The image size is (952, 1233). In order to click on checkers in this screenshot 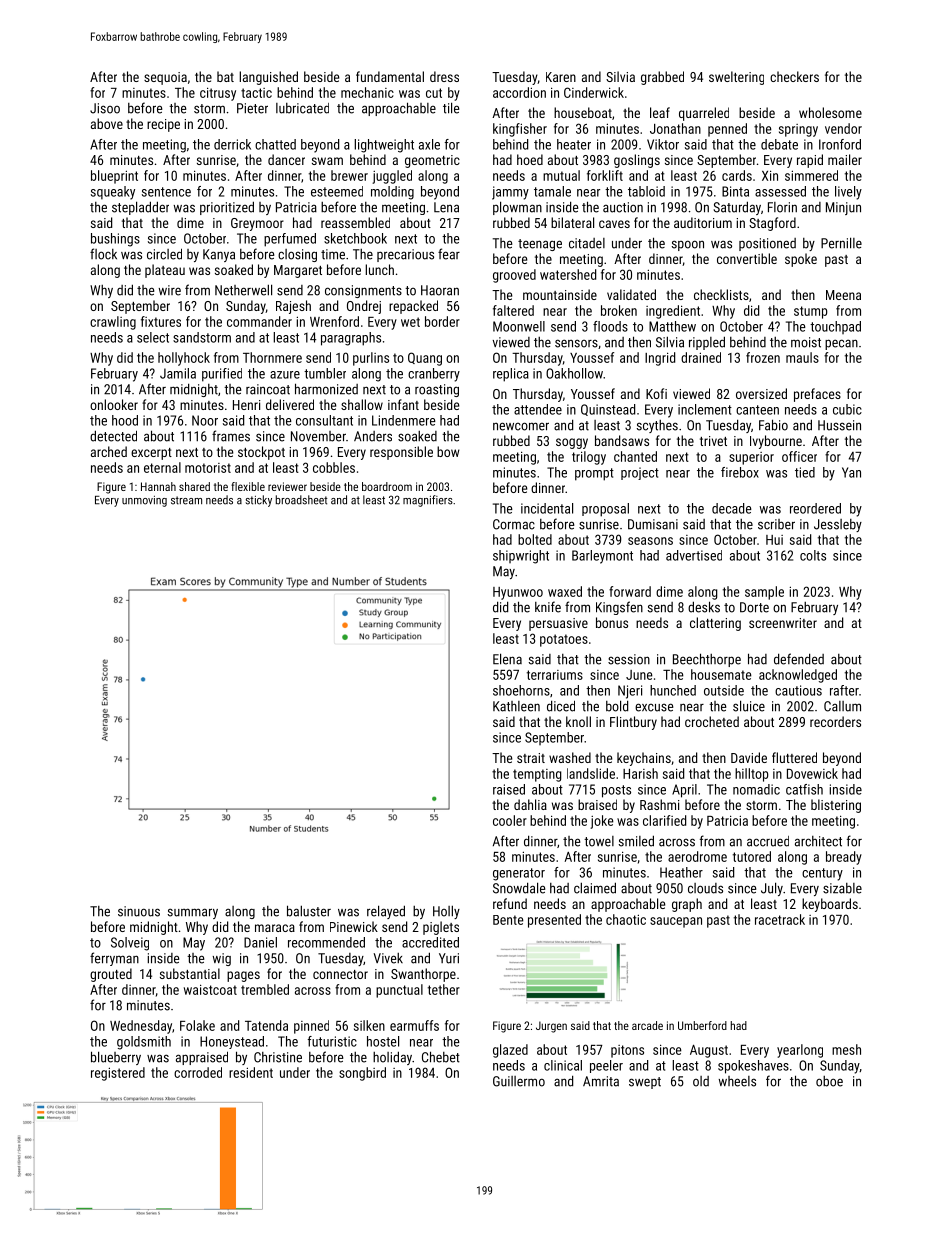, I will do `click(794, 76)`.
